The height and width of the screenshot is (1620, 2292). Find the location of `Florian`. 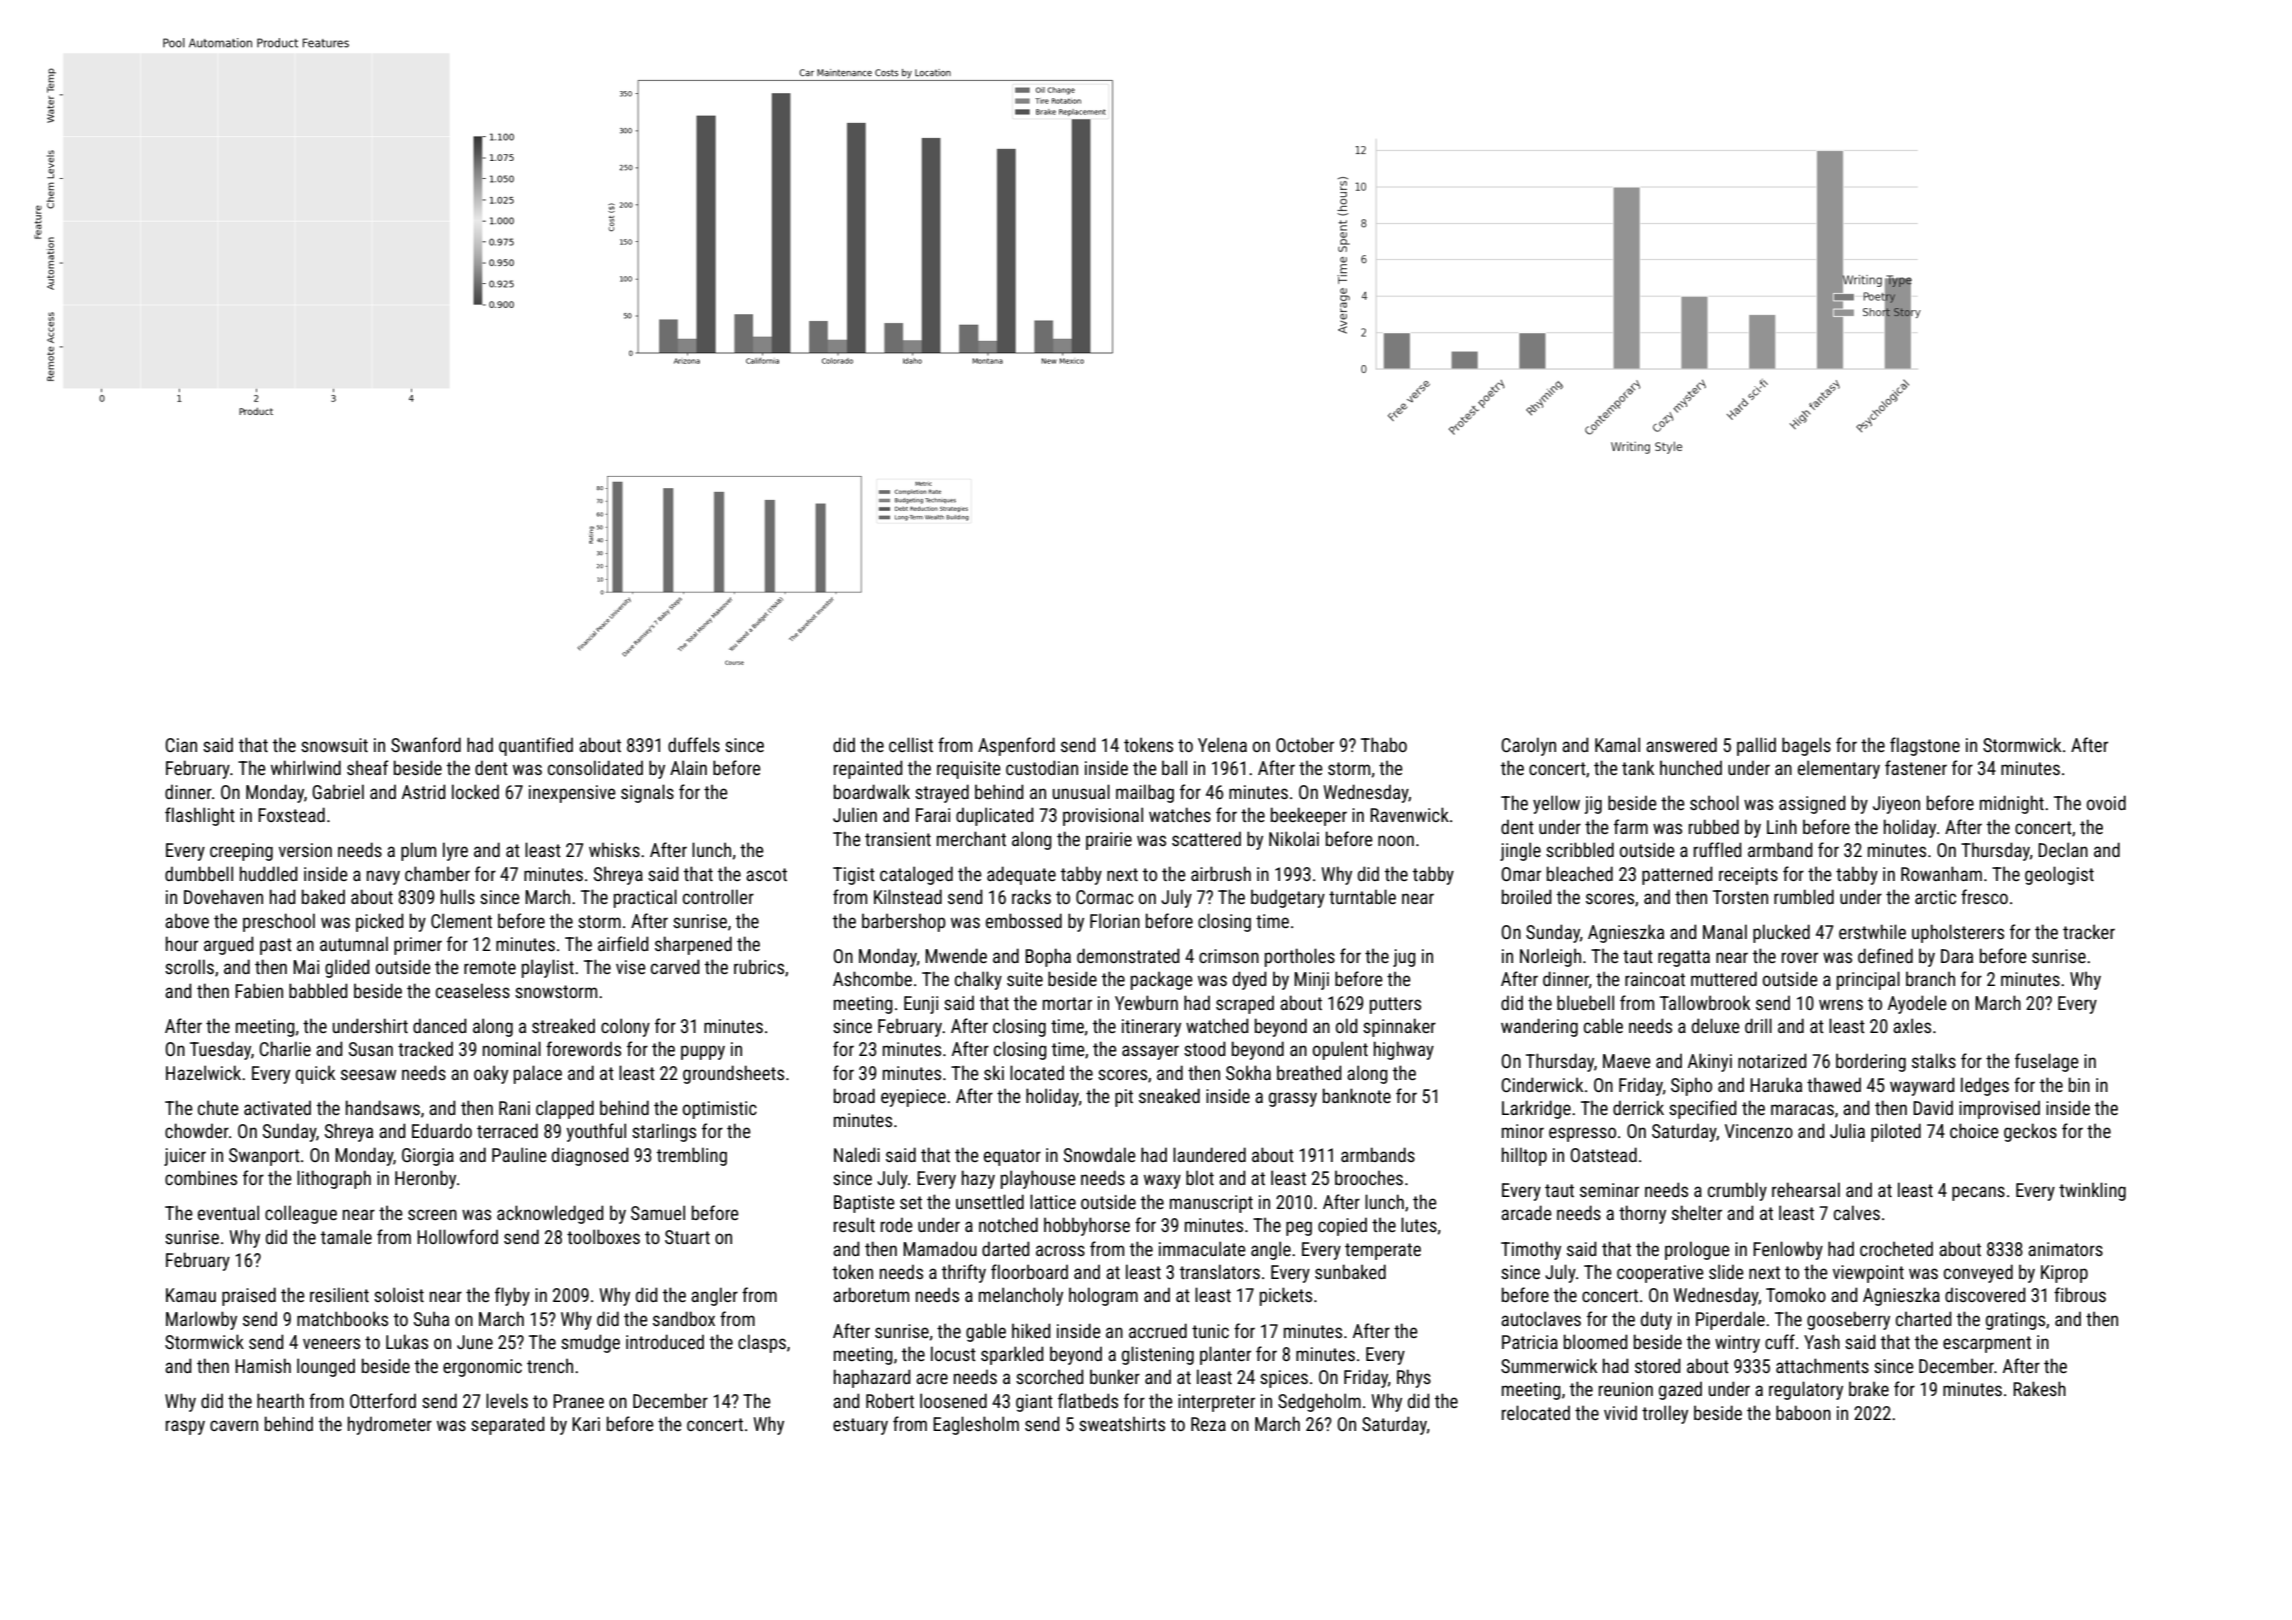

Florian is located at coordinates (1115, 920).
